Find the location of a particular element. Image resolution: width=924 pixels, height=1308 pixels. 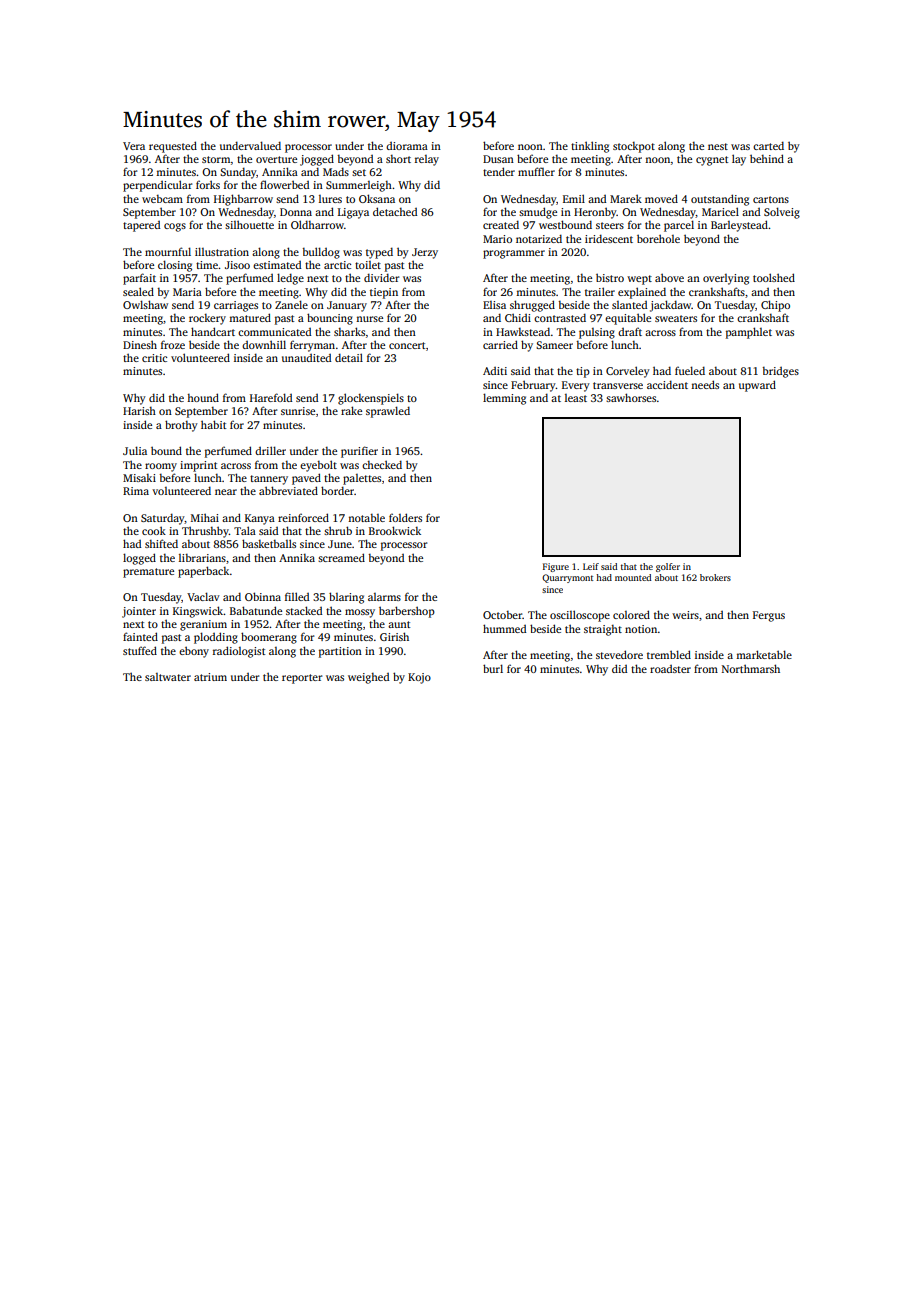

upward is located at coordinates (757, 386).
